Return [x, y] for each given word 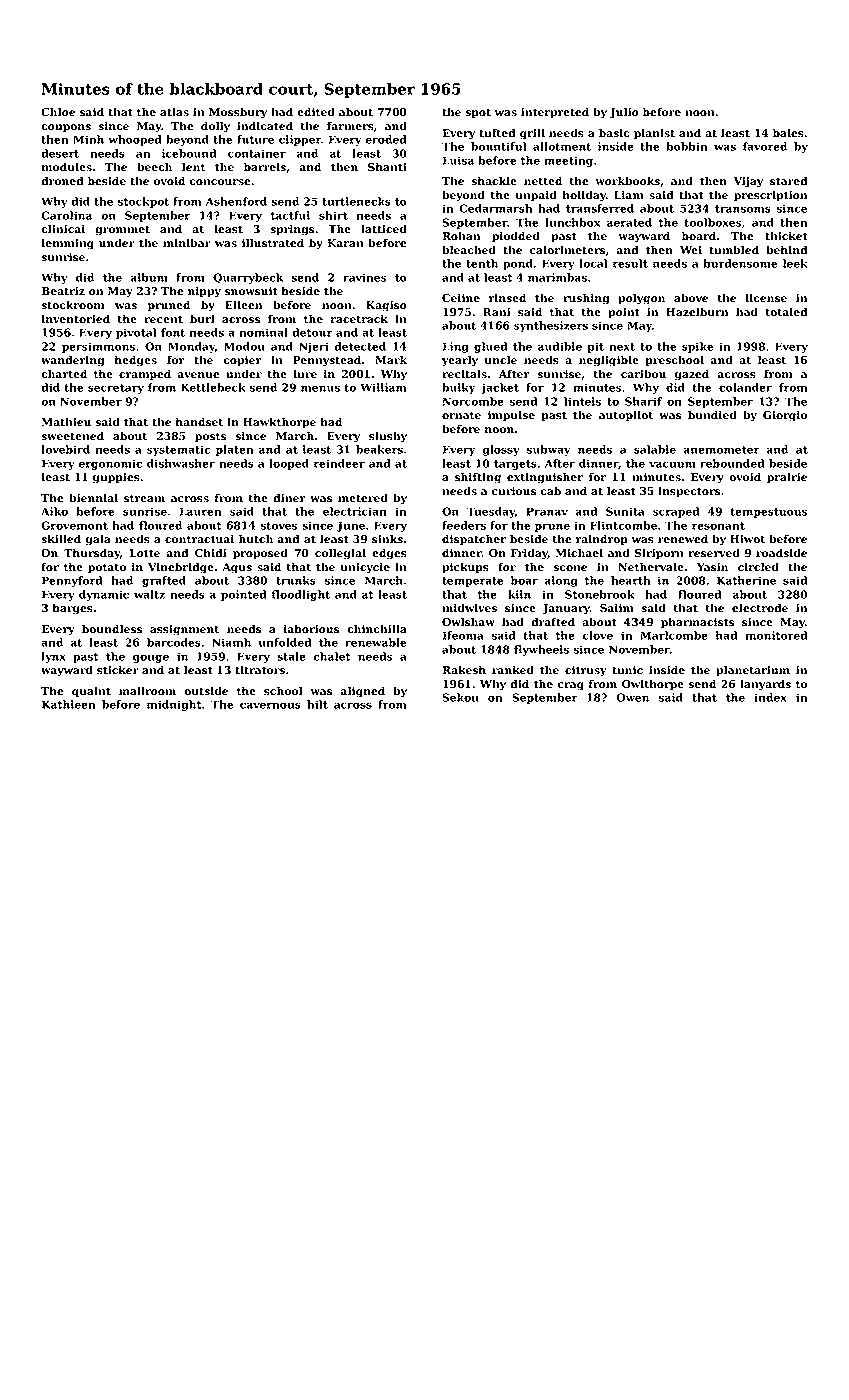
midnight [174, 705]
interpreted [555, 113]
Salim [617, 608]
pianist [654, 134]
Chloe [58, 112]
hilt [317, 704]
